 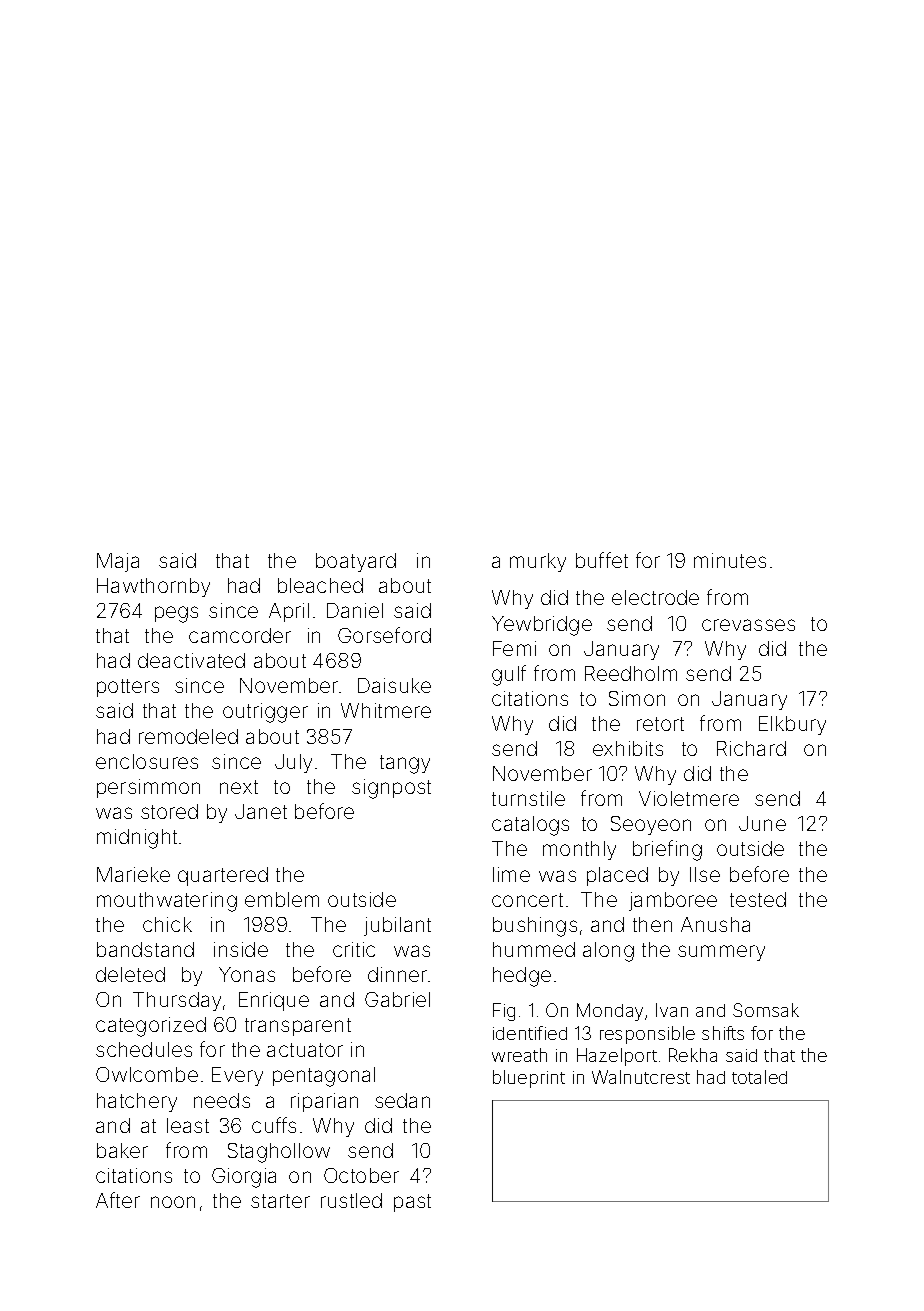 I want to click on concert, so click(x=527, y=900).
